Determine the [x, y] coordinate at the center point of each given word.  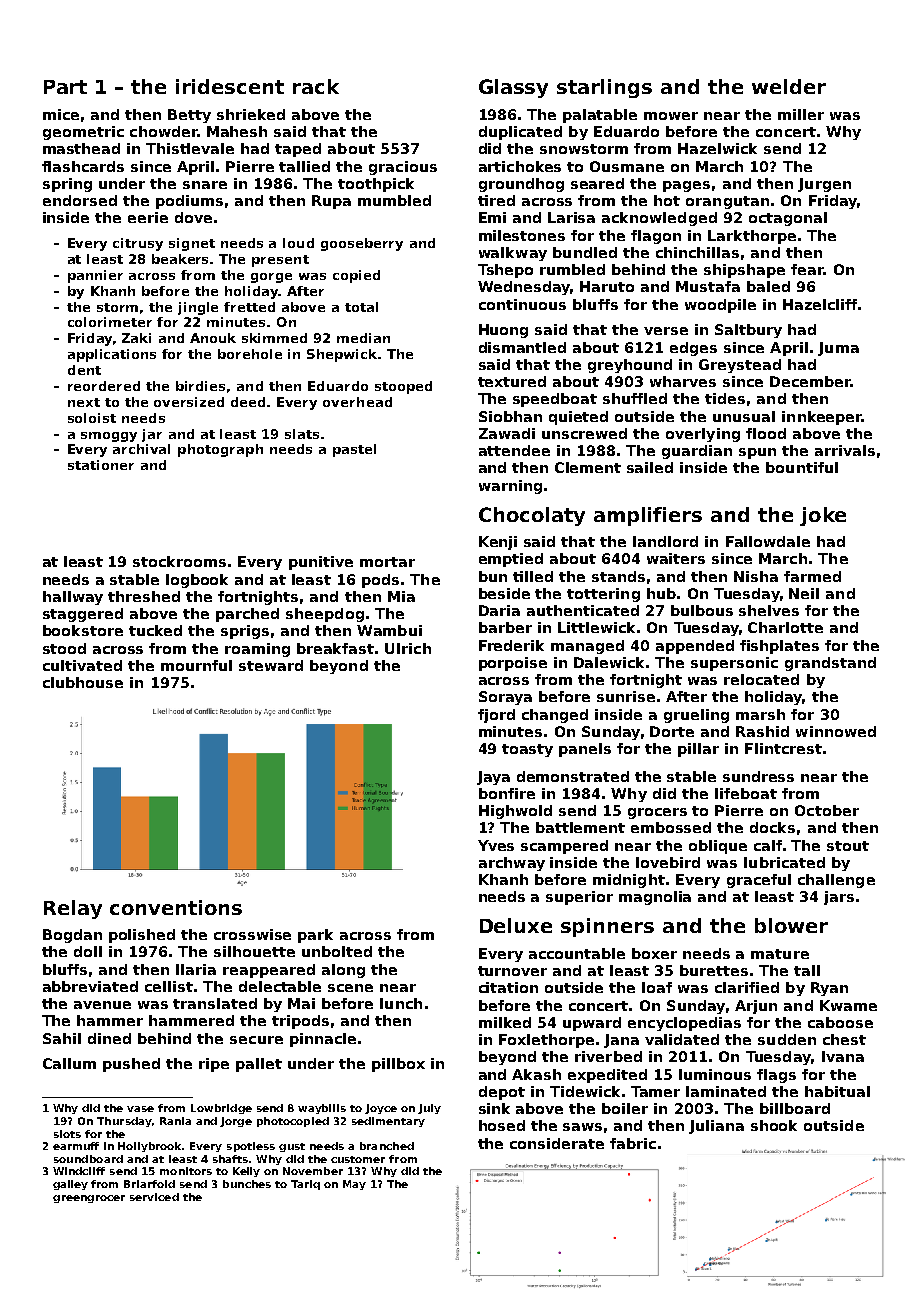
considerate [557, 1143]
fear [807, 269]
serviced [154, 1197]
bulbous [702, 610]
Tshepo [505, 271]
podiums [189, 202]
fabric [633, 1143]
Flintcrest [783, 748]
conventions [176, 907]
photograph [220, 450]
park [315, 936]
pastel [354, 450]
